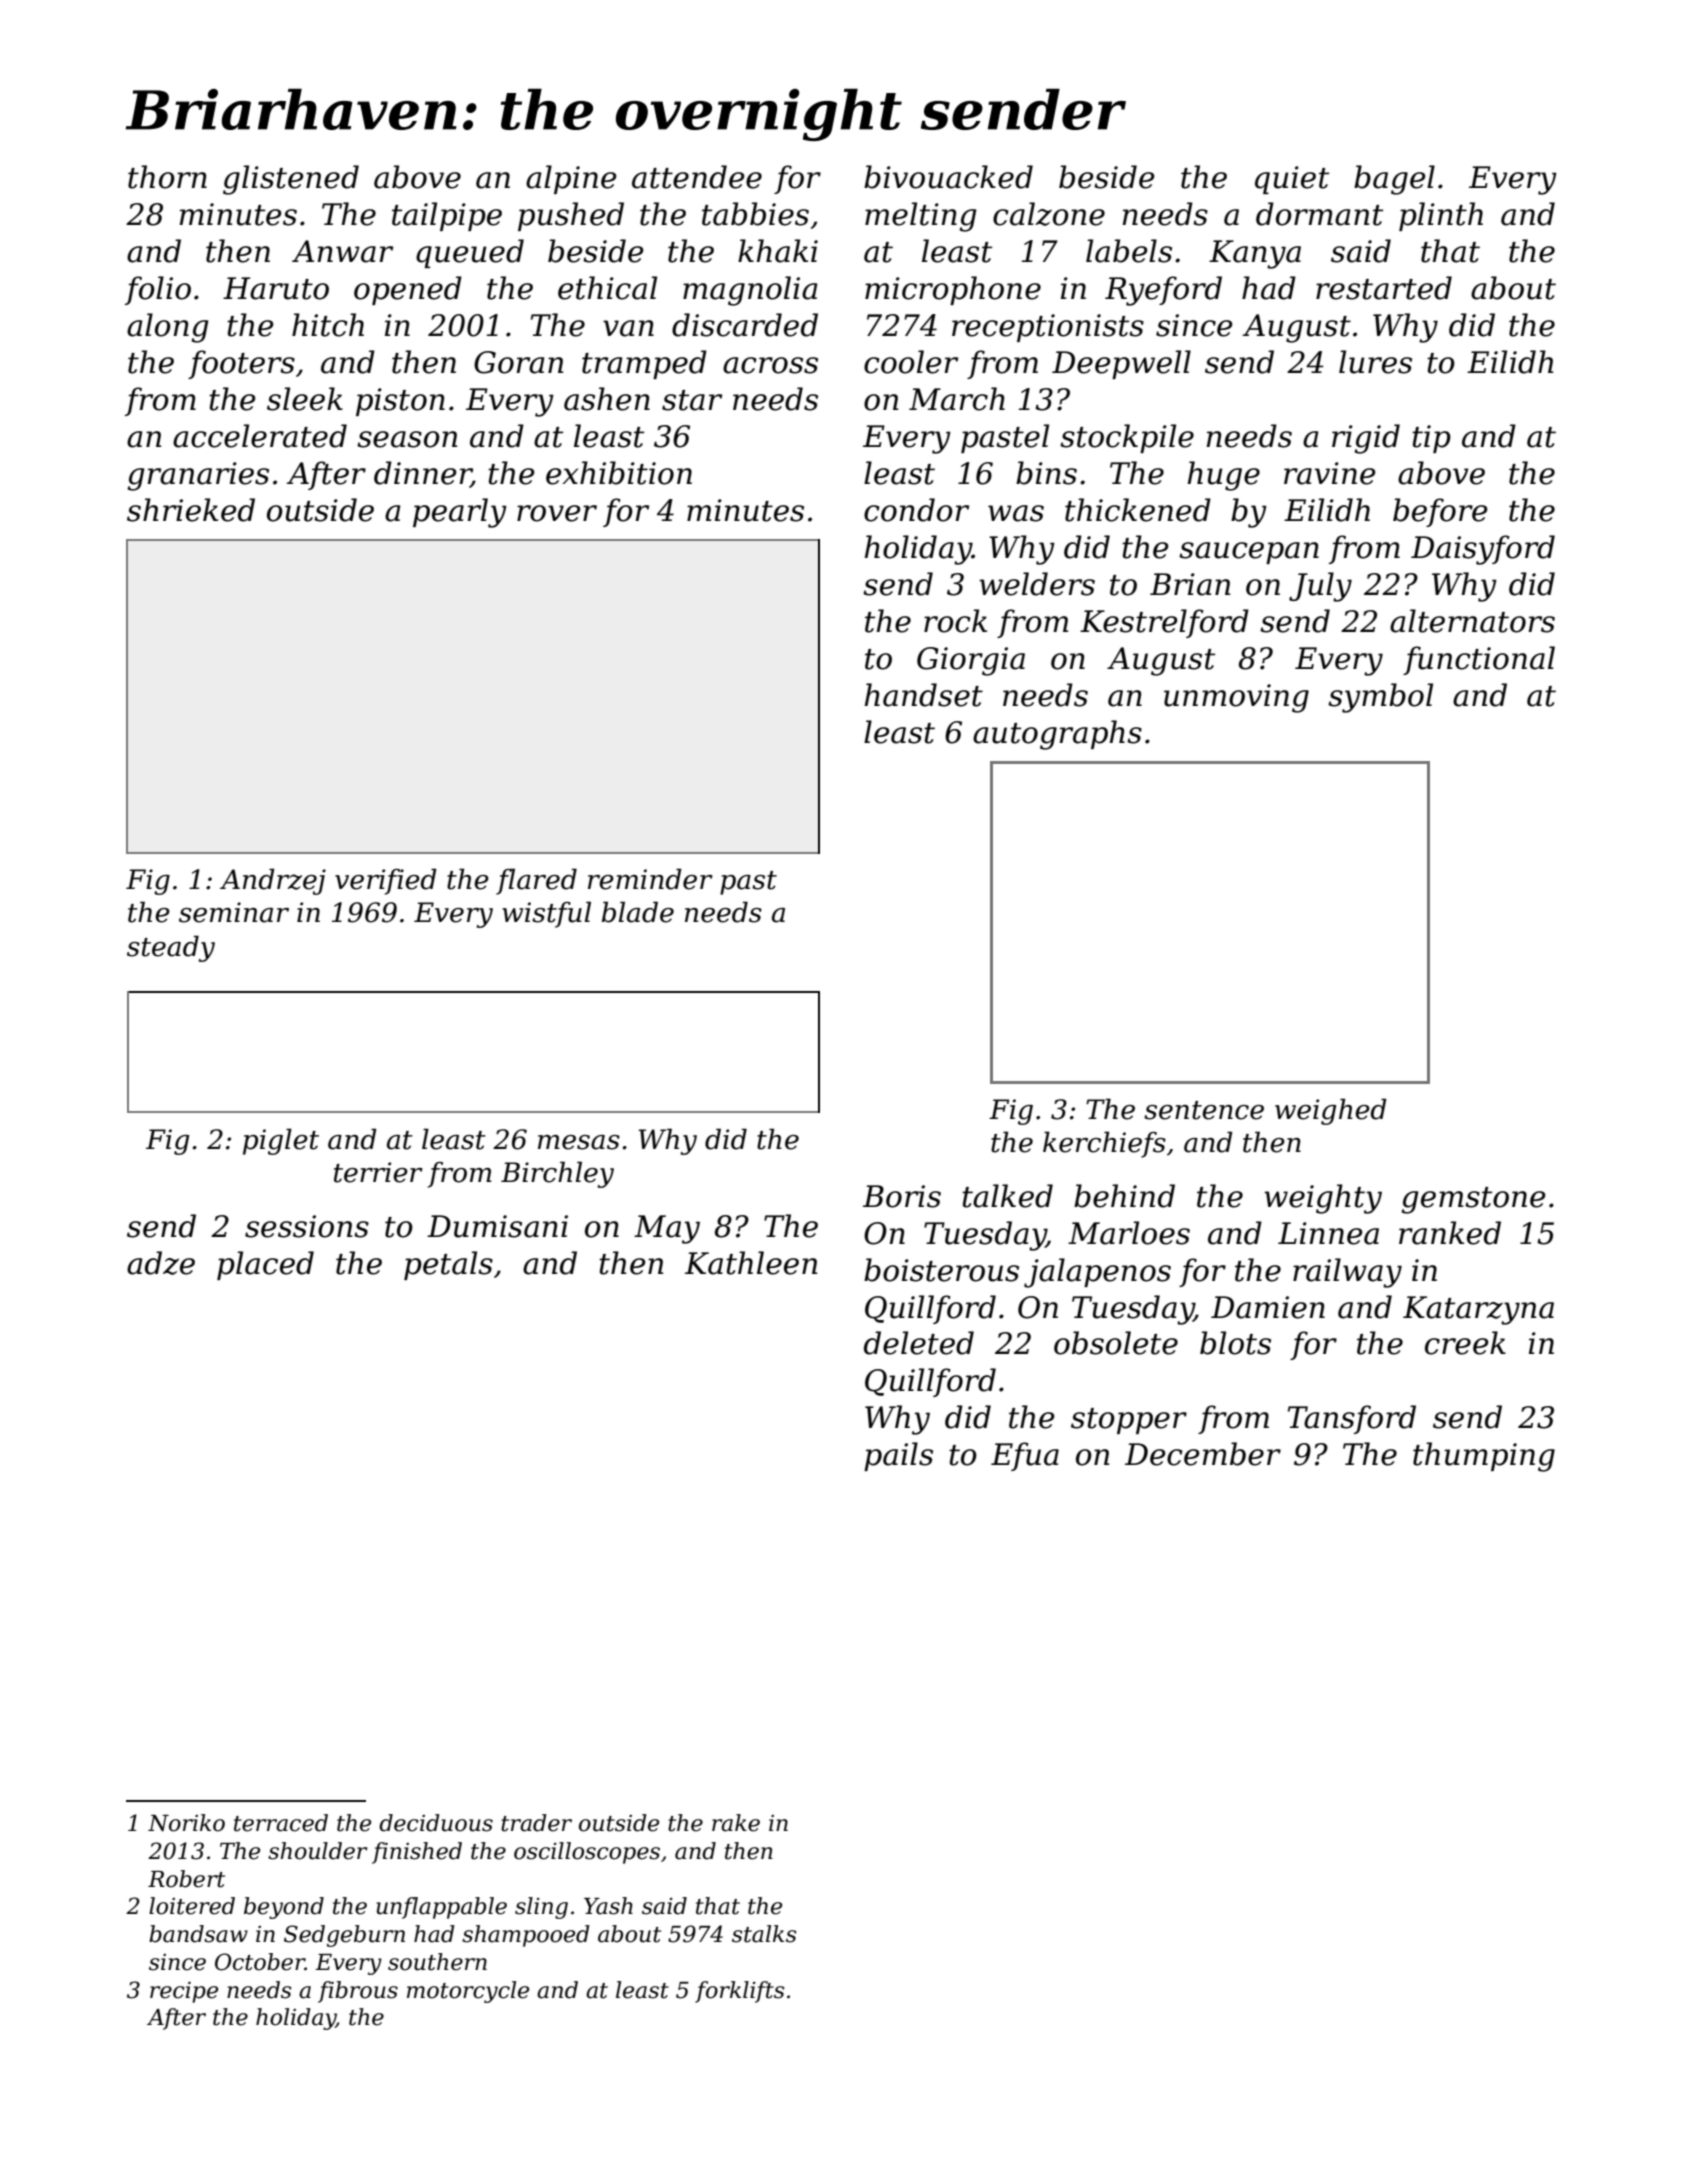  I want to click on van, so click(628, 328).
